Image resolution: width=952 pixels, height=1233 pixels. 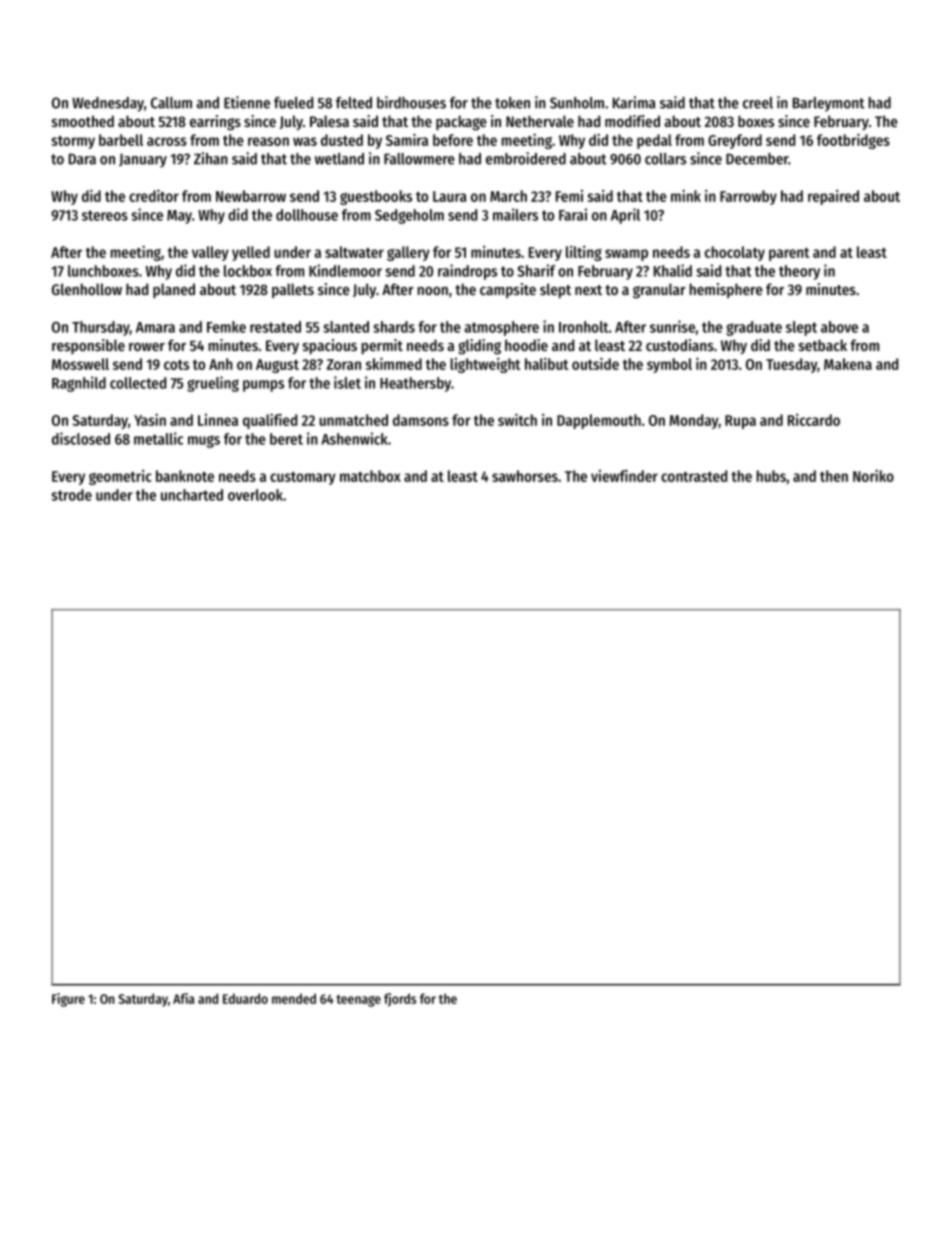 What do you see at coordinates (71, 495) in the screenshot?
I see `strode` at bounding box center [71, 495].
